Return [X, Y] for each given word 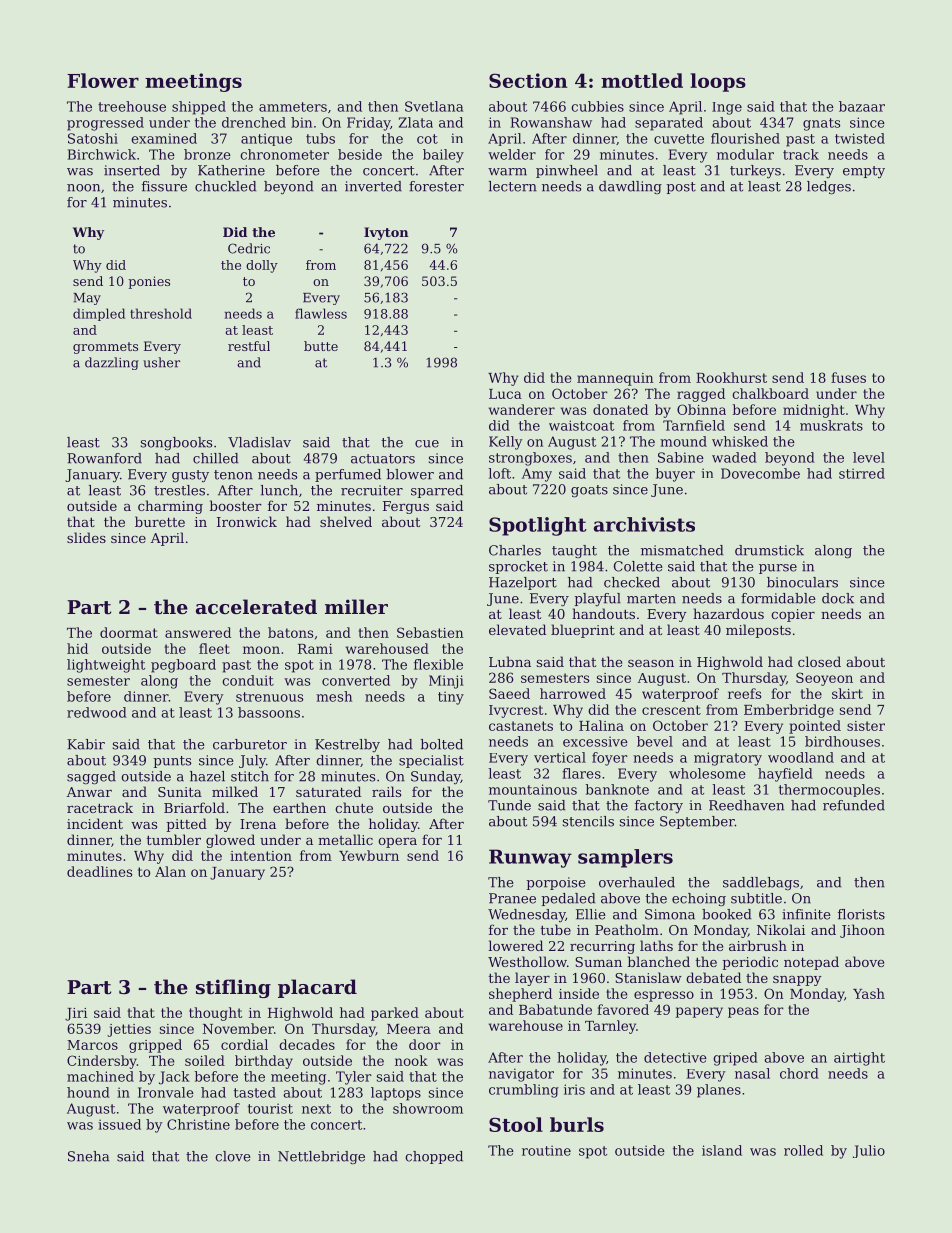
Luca [505, 394]
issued [119, 1124]
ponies [149, 282]
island [722, 1150]
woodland [801, 757]
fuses [848, 377]
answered [198, 632]
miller [356, 606]
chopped [434, 1157]
